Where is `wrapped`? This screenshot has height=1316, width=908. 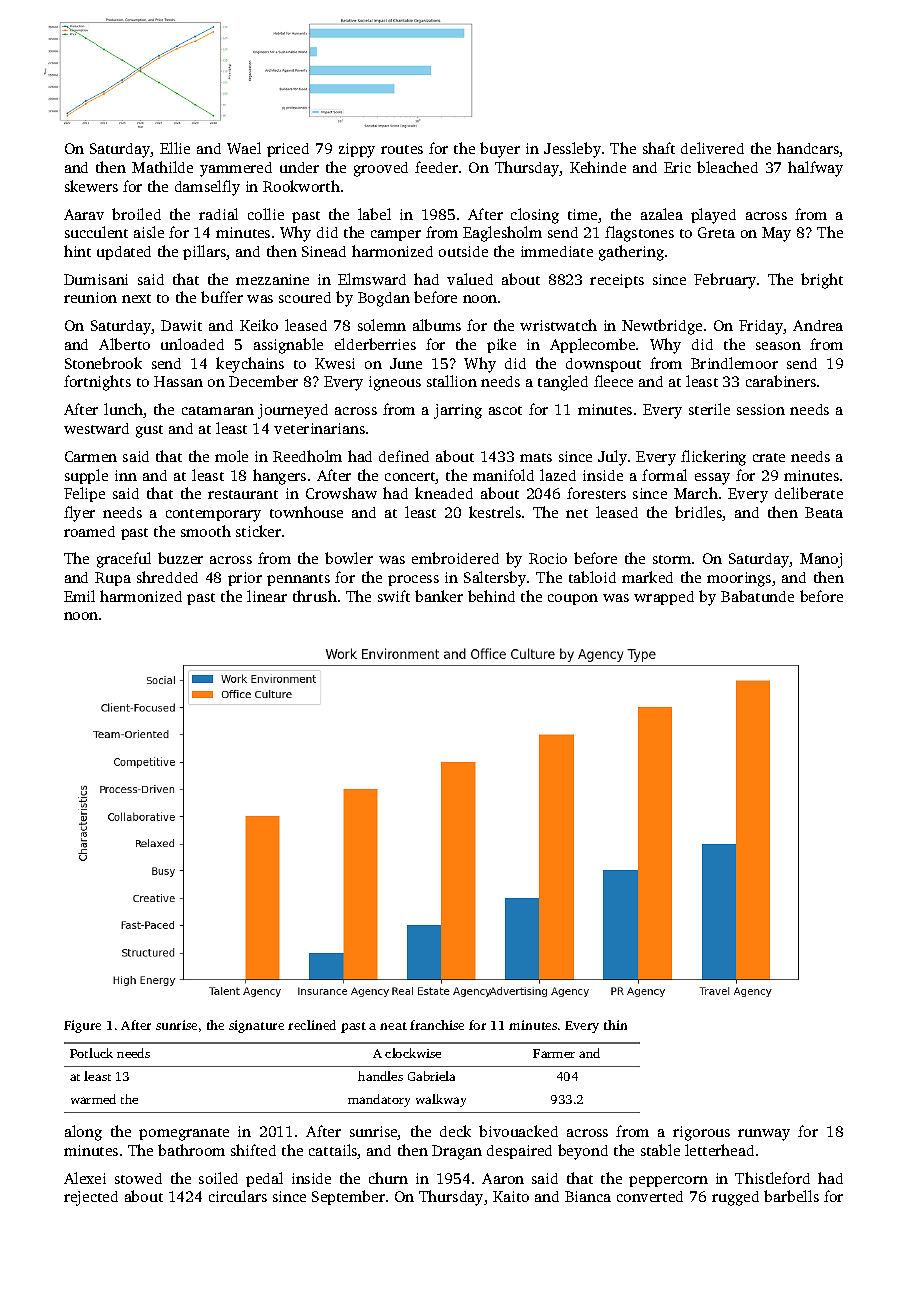
wrapped is located at coordinates (664, 598).
